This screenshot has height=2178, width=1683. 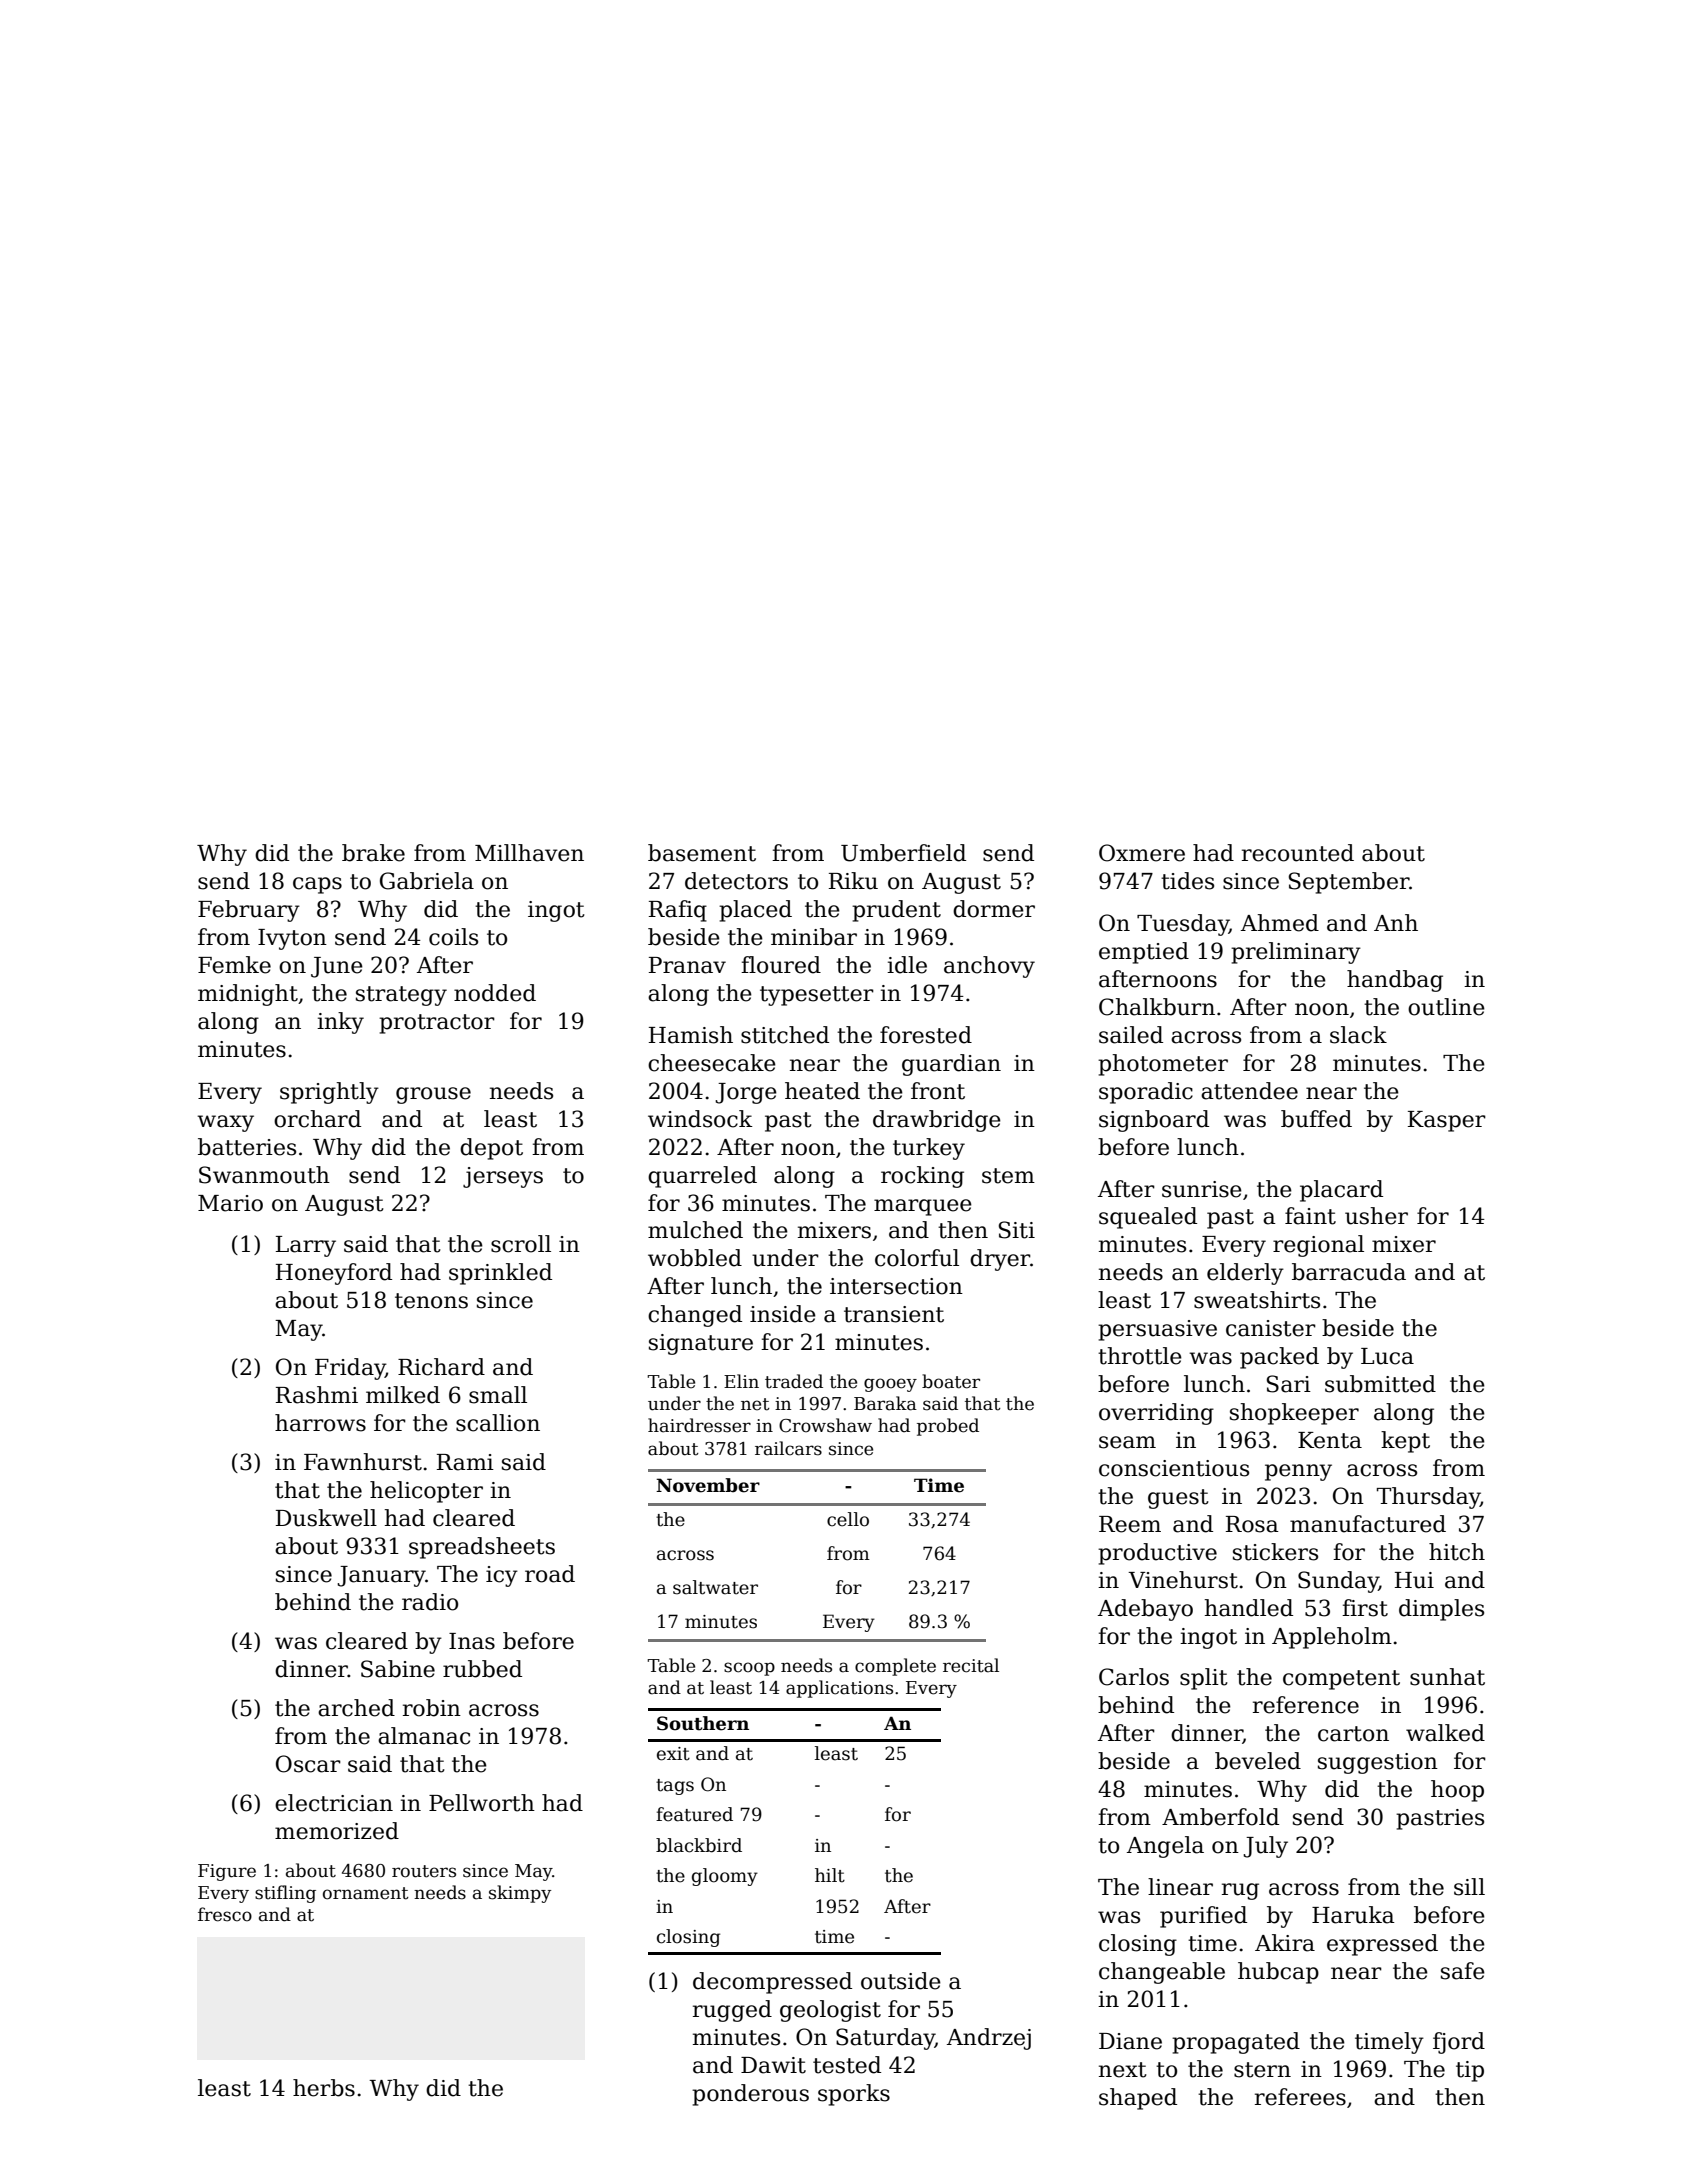 I want to click on Ahmed, so click(x=1280, y=923).
